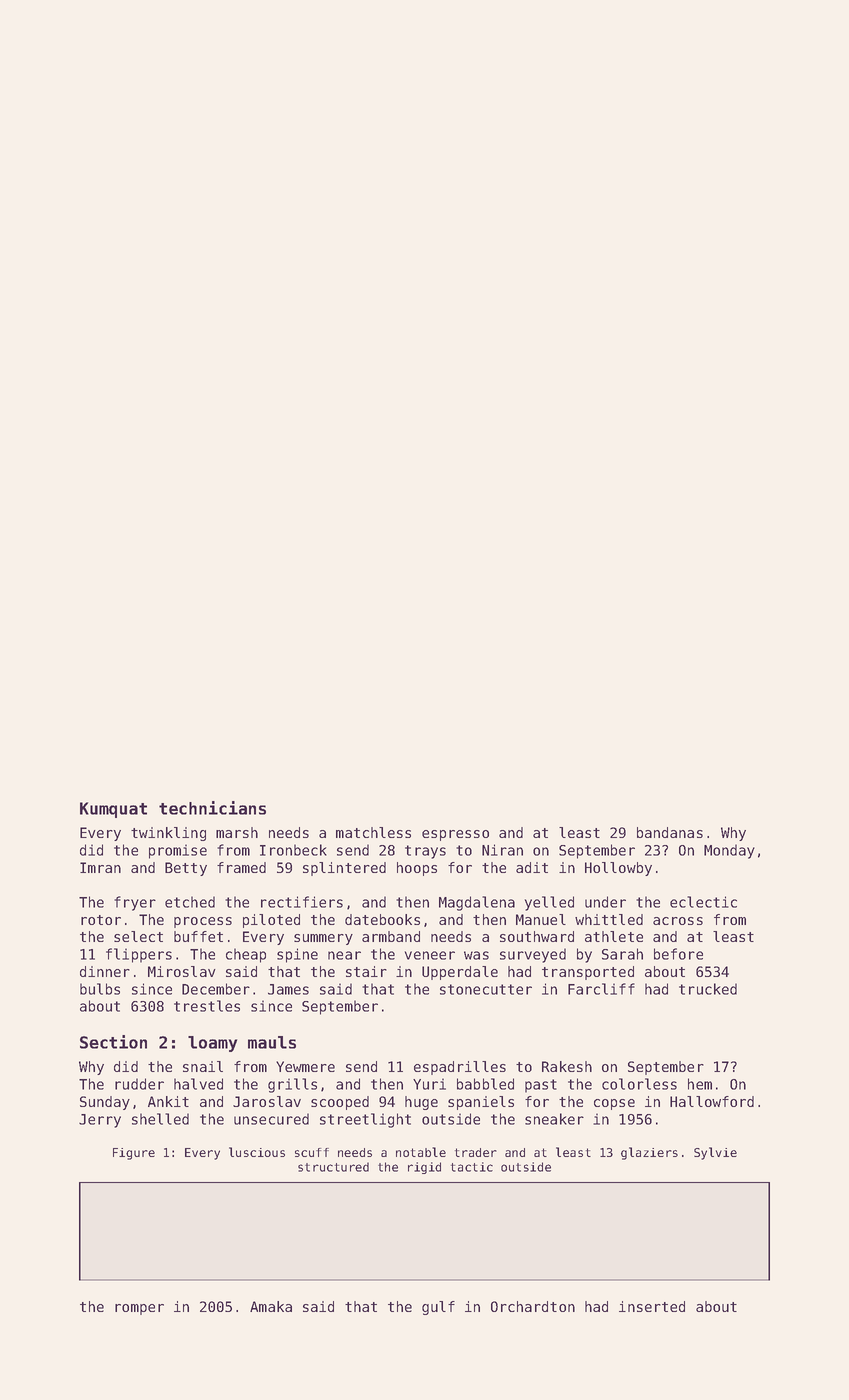 The height and width of the screenshot is (1400, 849). What do you see at coordinates (271, 1306) in the screenshot?
I see `Amaka` at bounding box center [271, 1306].
